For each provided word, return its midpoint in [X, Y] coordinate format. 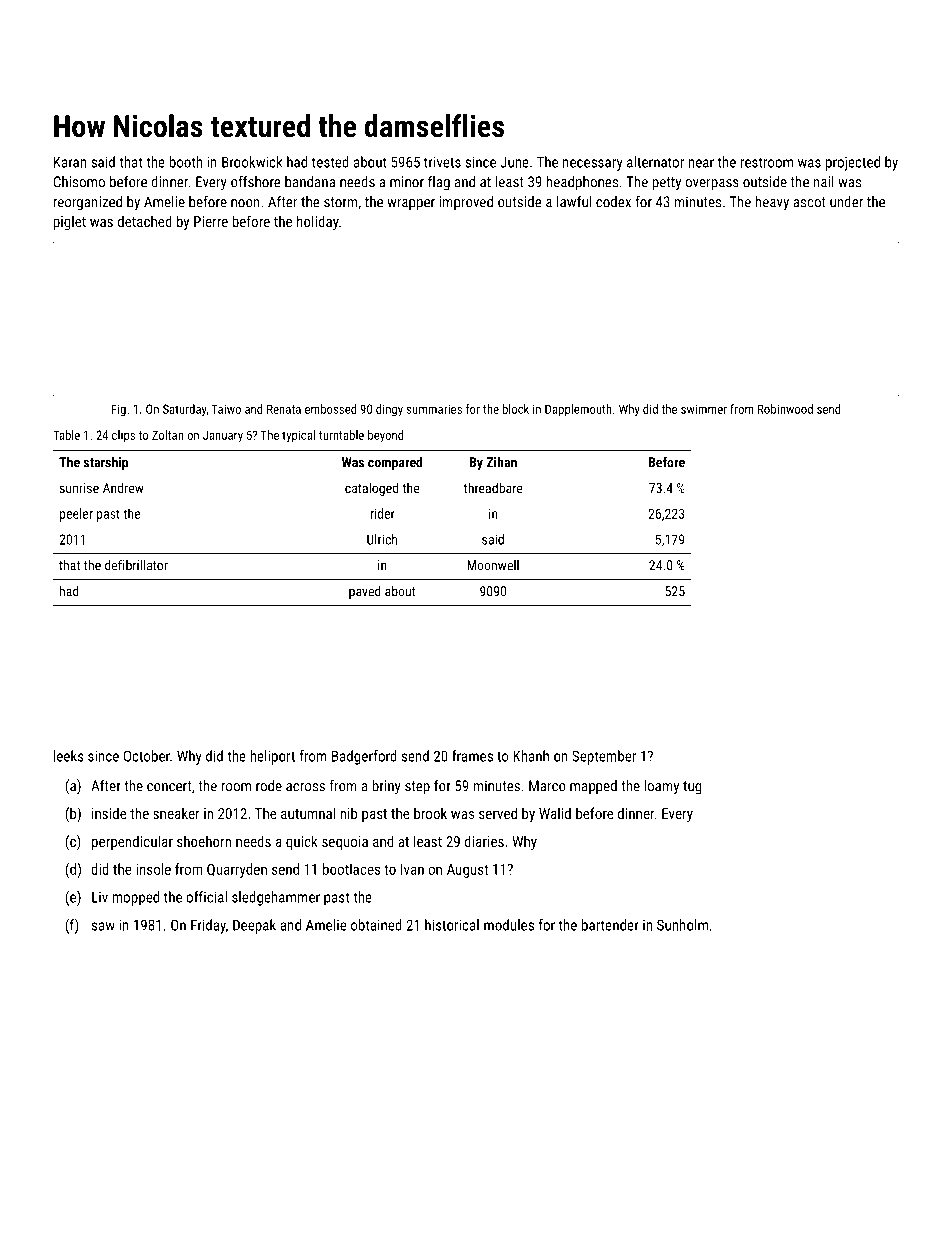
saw [103, 926]
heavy [772, 203]
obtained [376, 925]
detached [145, 221]
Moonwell [493, 565]
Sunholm [682, 925]
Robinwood [785, 409]
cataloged [371, 489]
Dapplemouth [578, 410]
